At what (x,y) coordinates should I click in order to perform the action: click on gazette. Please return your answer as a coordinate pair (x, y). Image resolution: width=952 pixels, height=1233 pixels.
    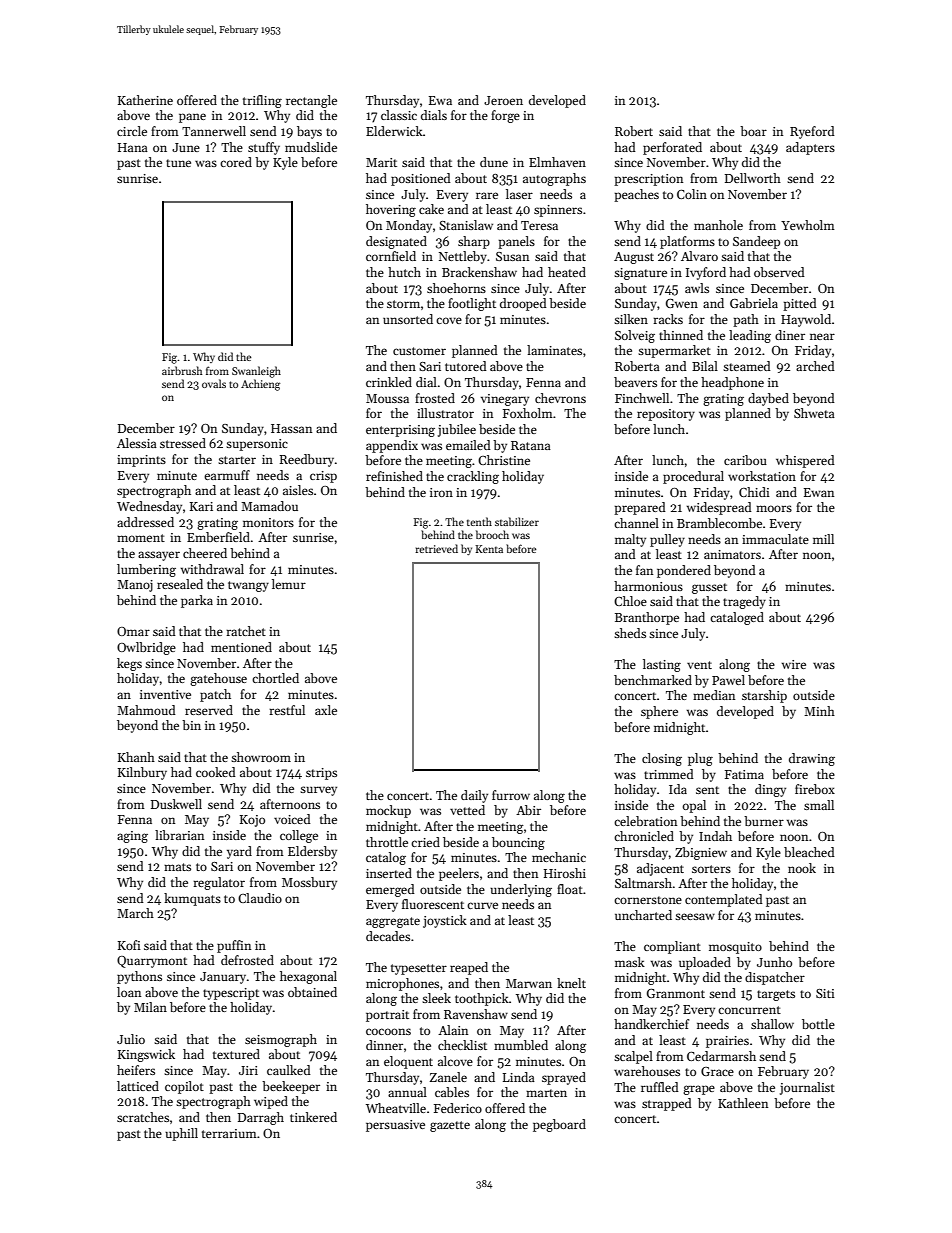
    Looking at the image, I should click on (450, 1126).
